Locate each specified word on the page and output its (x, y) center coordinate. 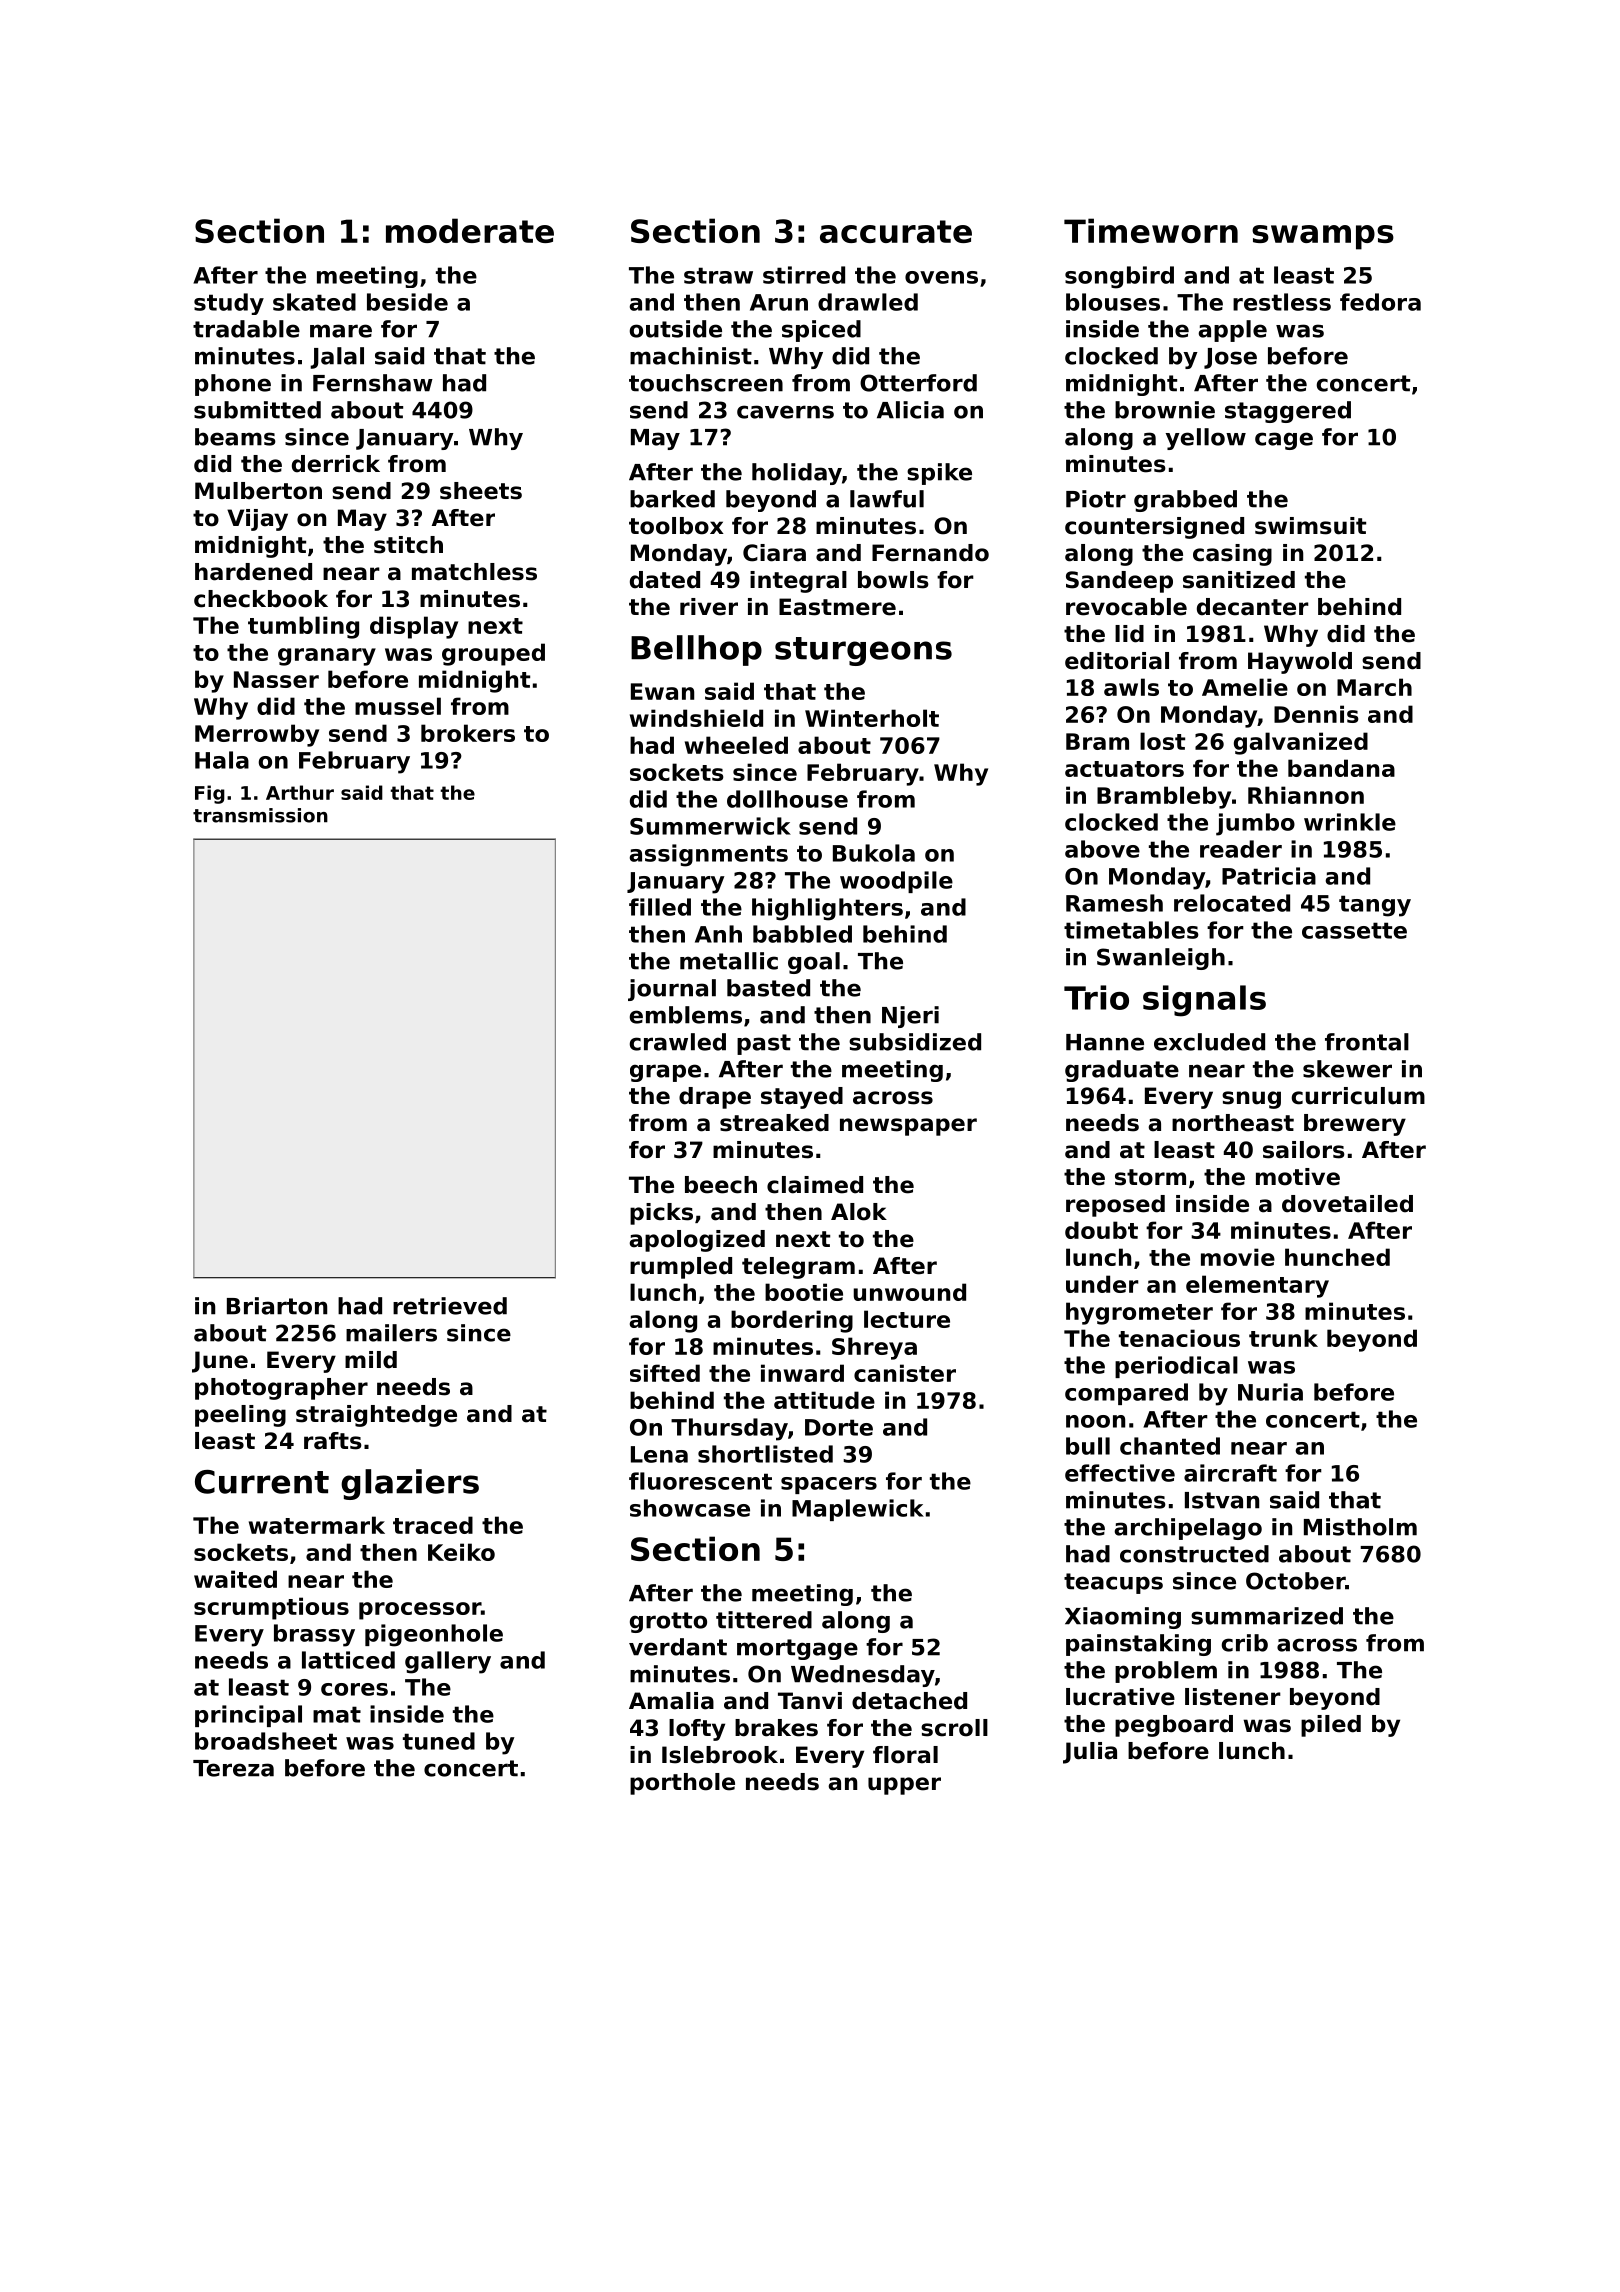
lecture (907, 1319)
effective (1120, 1473)
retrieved (450, 1306)
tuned (439, 1741)
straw (718, 275)
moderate (470, 230)
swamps (1323, 237)
